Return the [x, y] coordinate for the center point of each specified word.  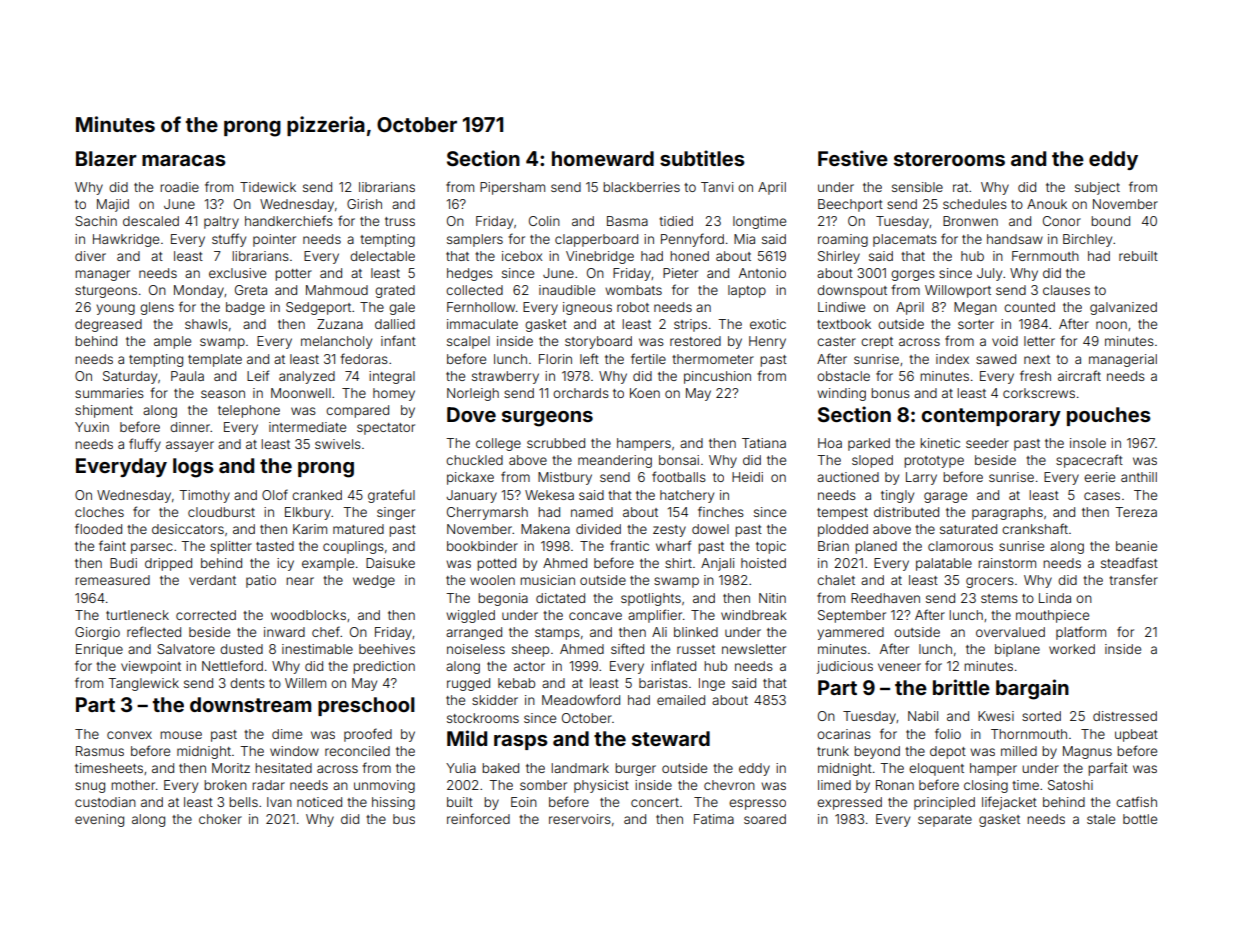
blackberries [641, 187]
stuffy [229, 240]
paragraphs [1007, 513]
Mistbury [565, 478]
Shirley [839, 257]
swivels [338, 444]
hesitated [283, 768]
